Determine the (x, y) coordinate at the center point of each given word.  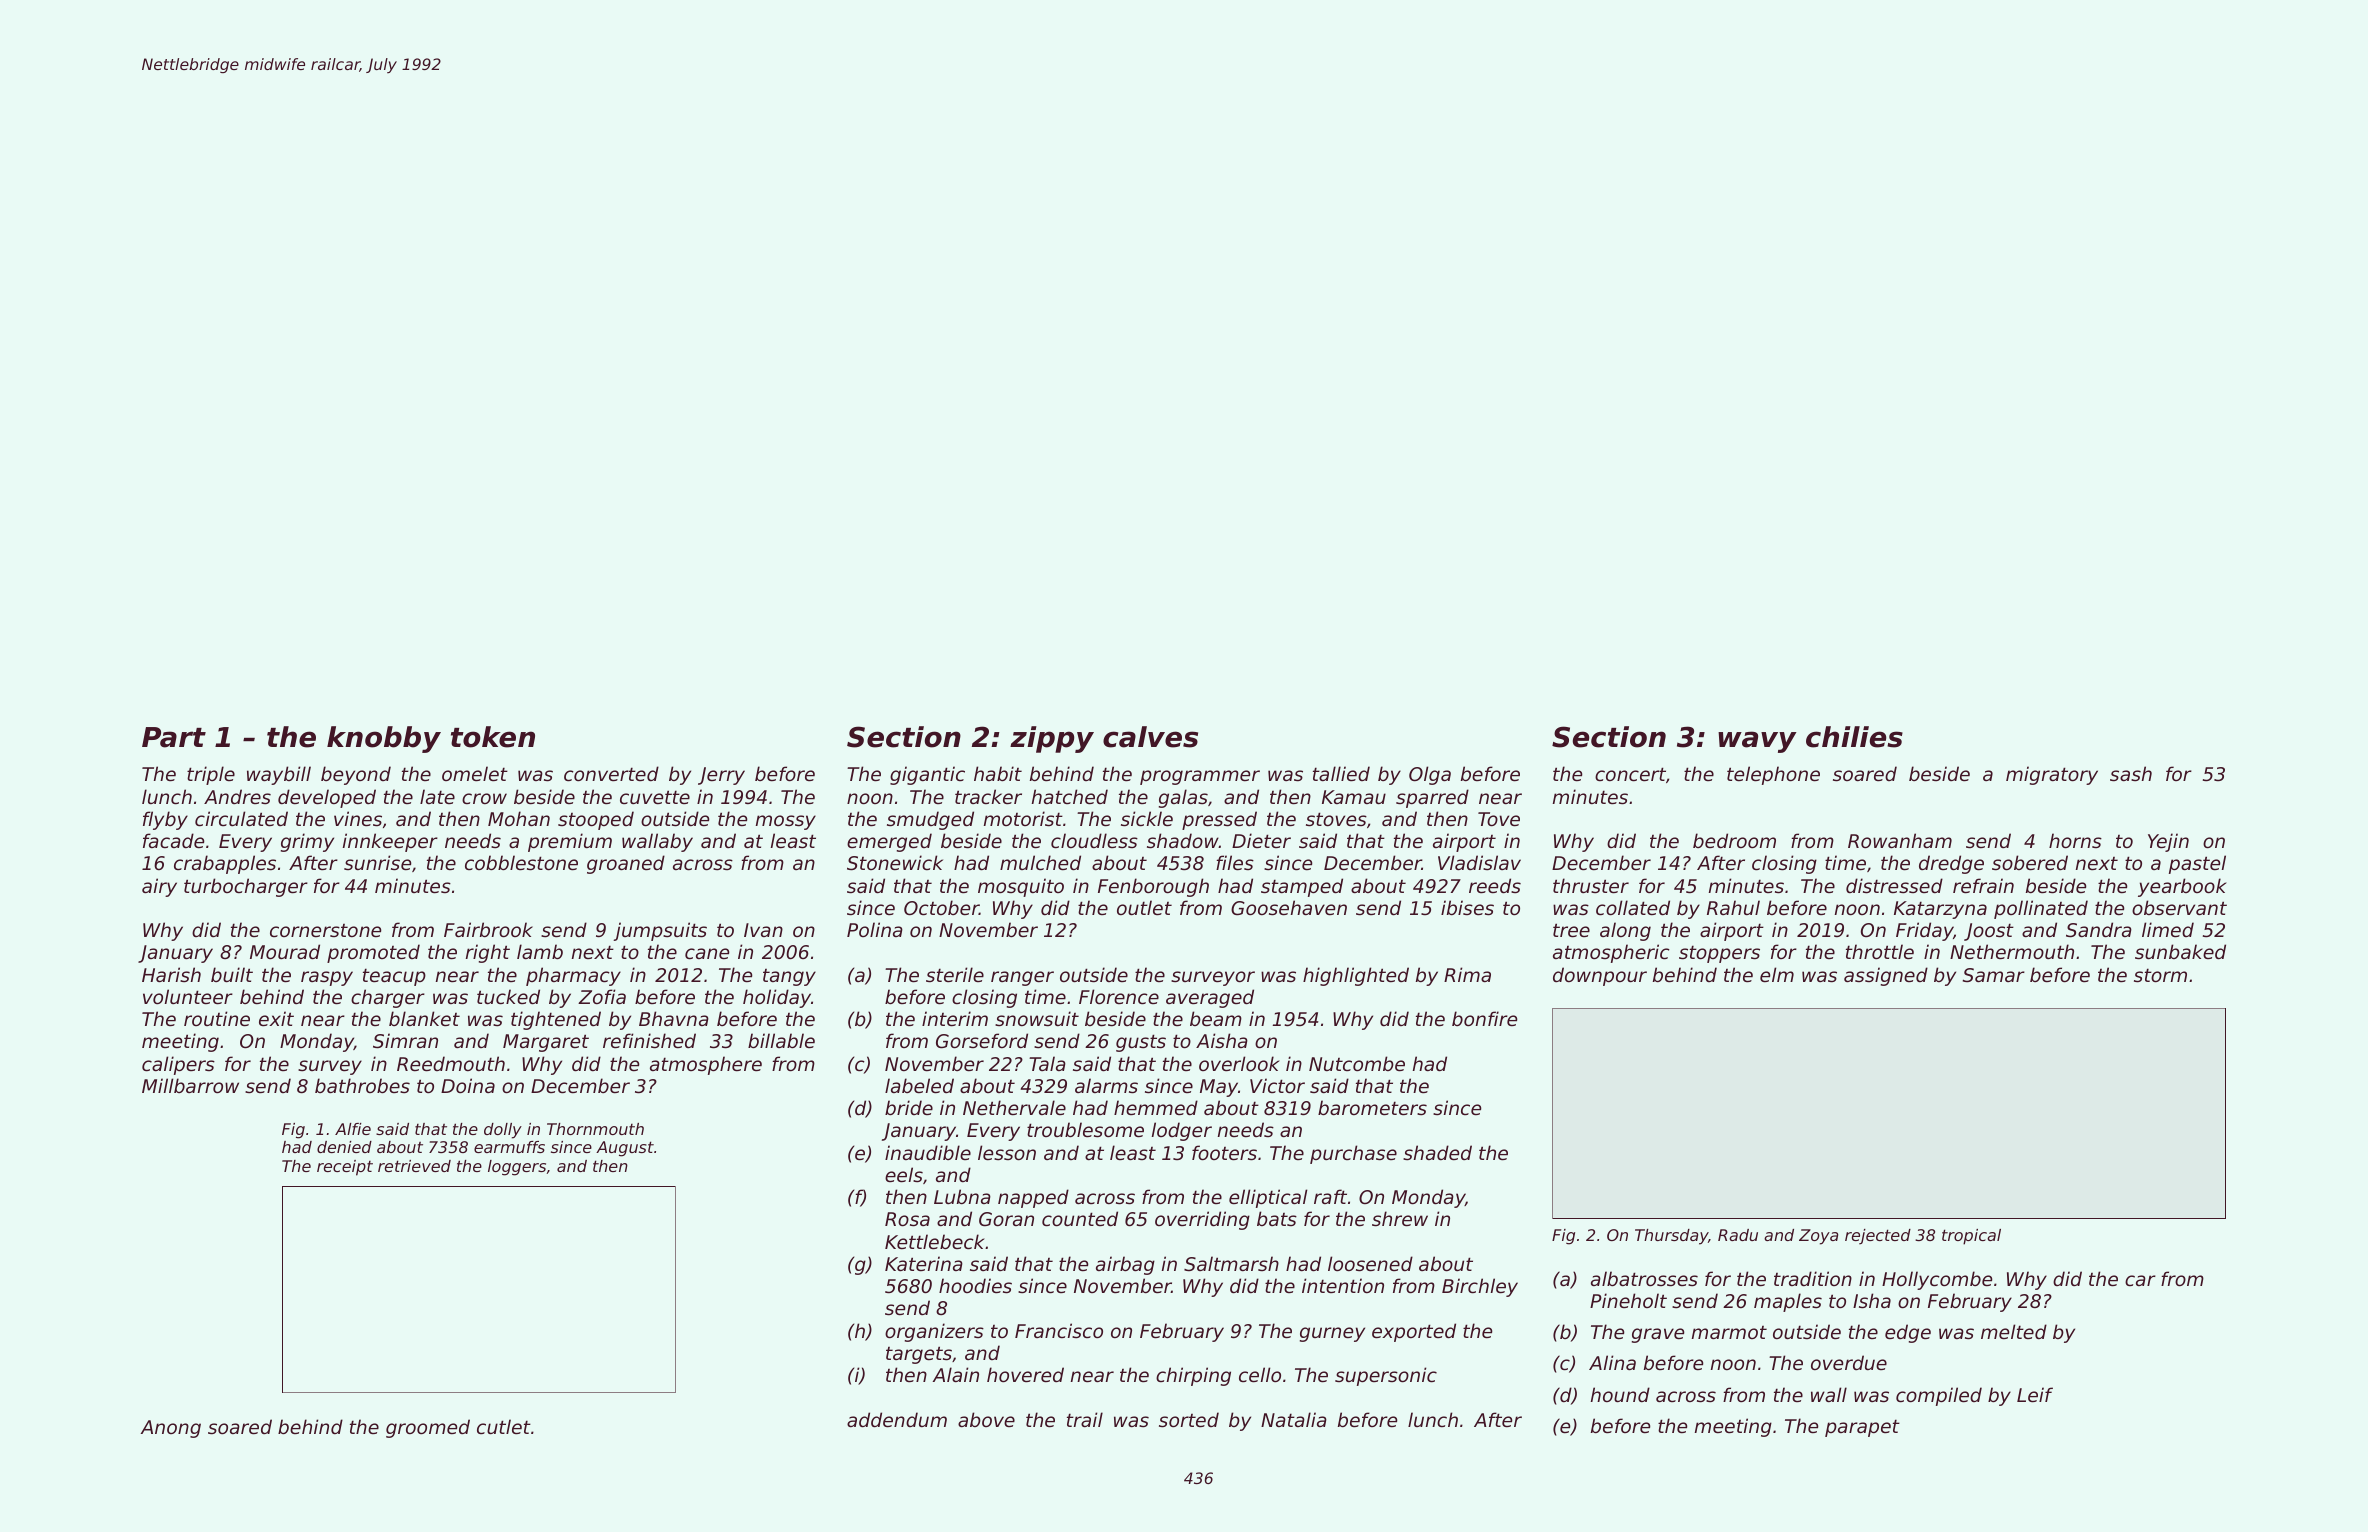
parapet (1862, 1428)
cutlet (504, 1426)
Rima (1467, 974)
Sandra (2099, 930)
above (986, 1419)
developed (327, 798)
